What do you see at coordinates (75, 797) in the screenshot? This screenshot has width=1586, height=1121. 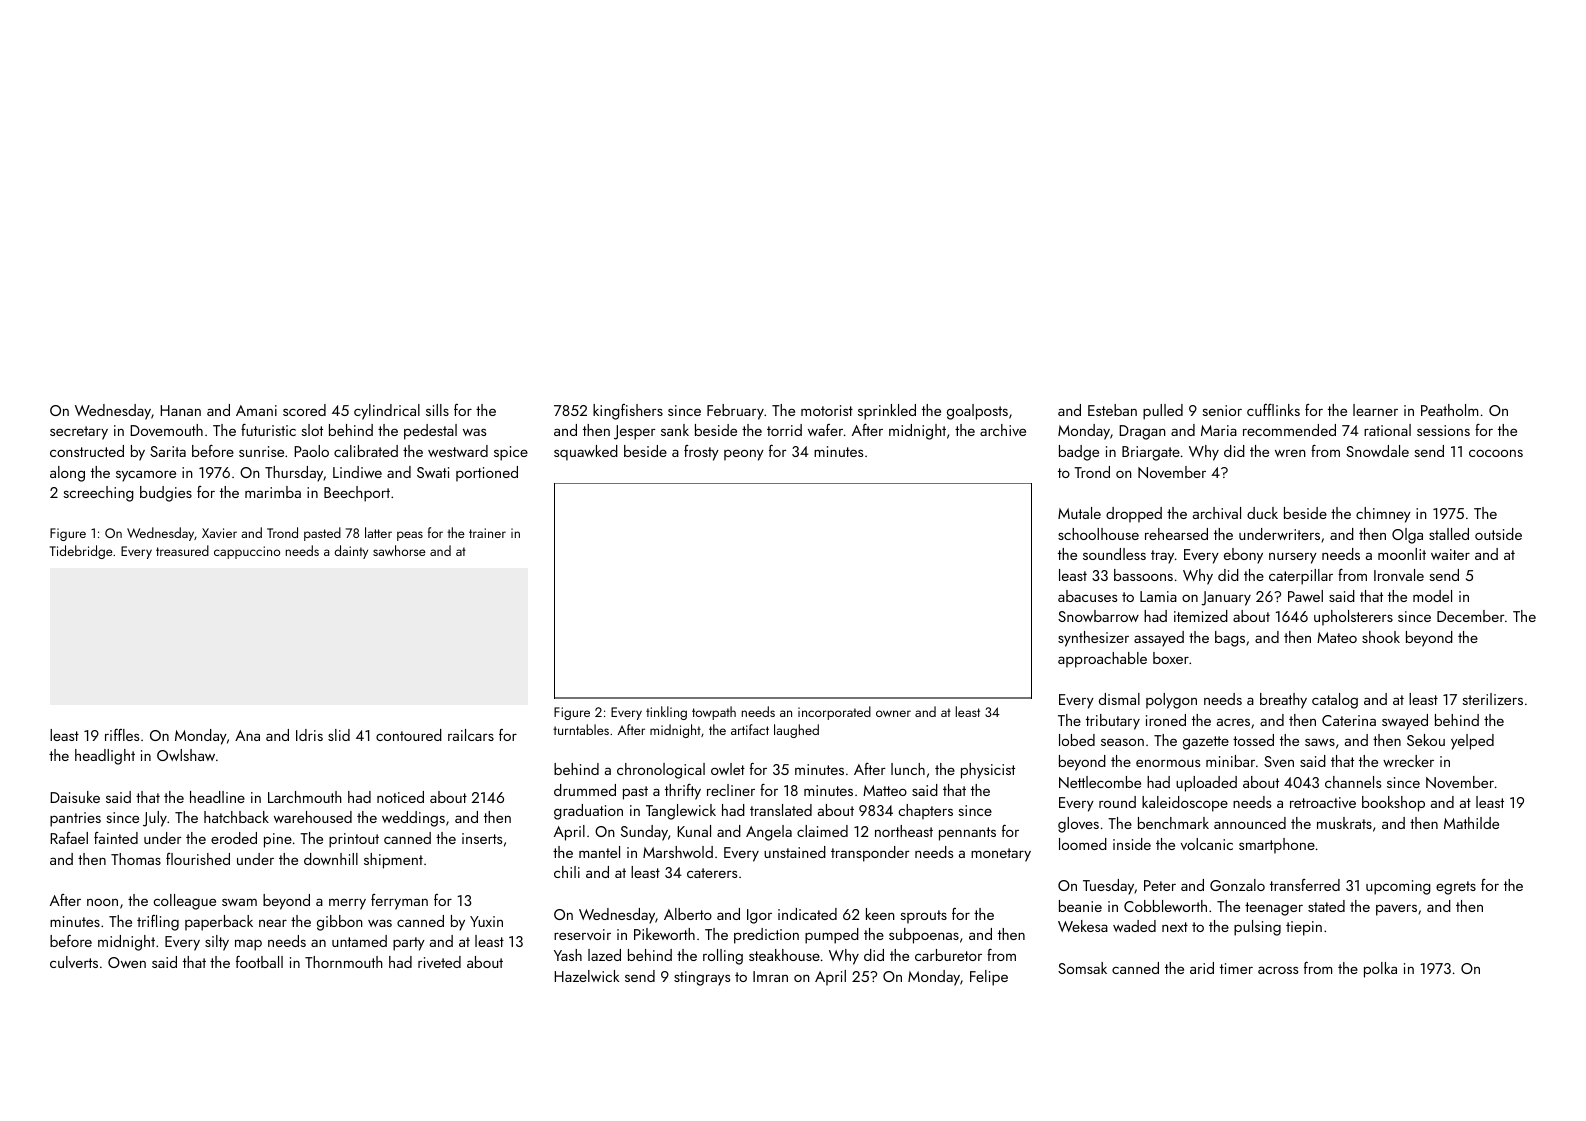 I see `Daisuke` at bounding box center [75, 797].
